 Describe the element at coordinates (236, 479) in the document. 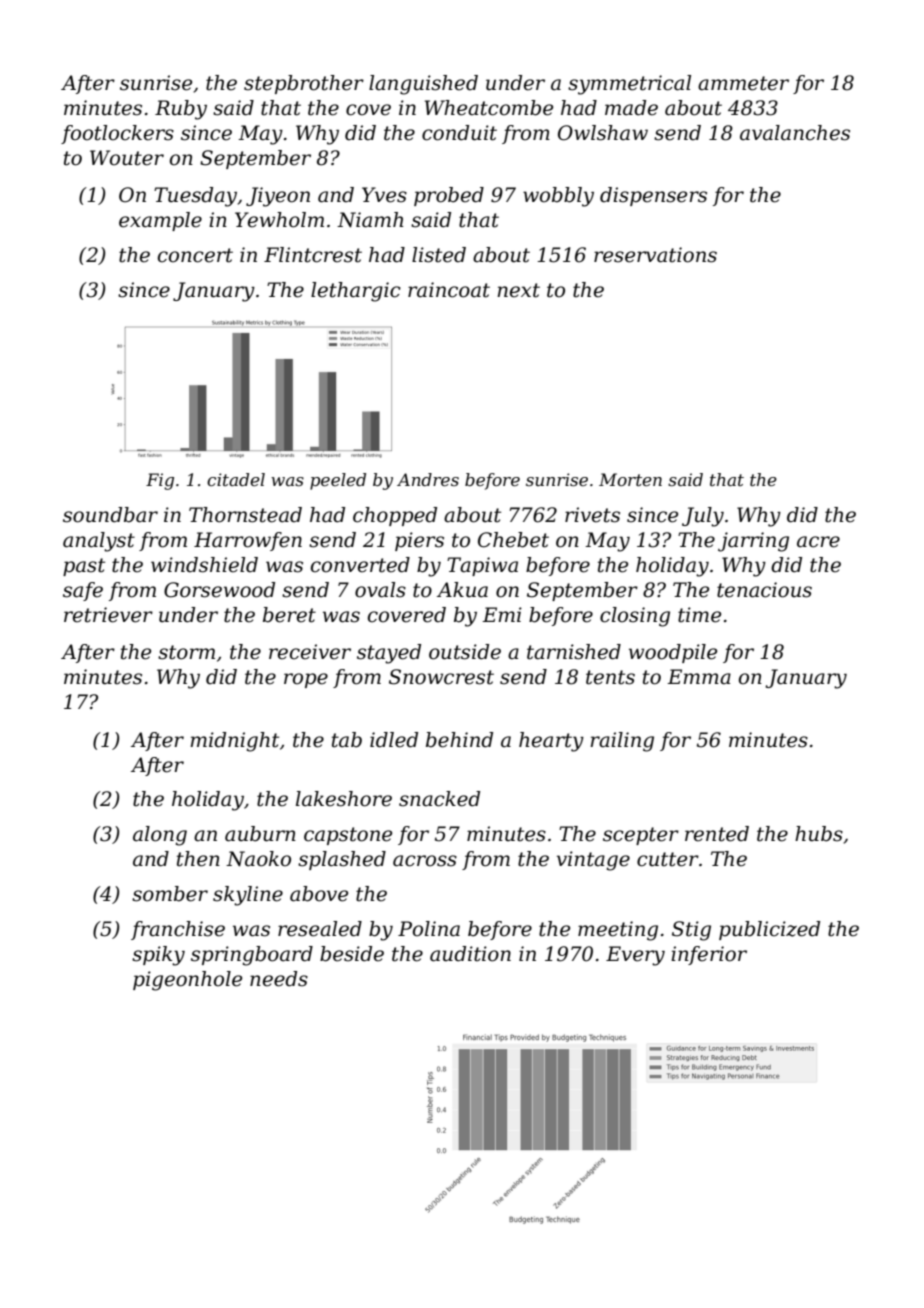

I see `citadel` at that location.
